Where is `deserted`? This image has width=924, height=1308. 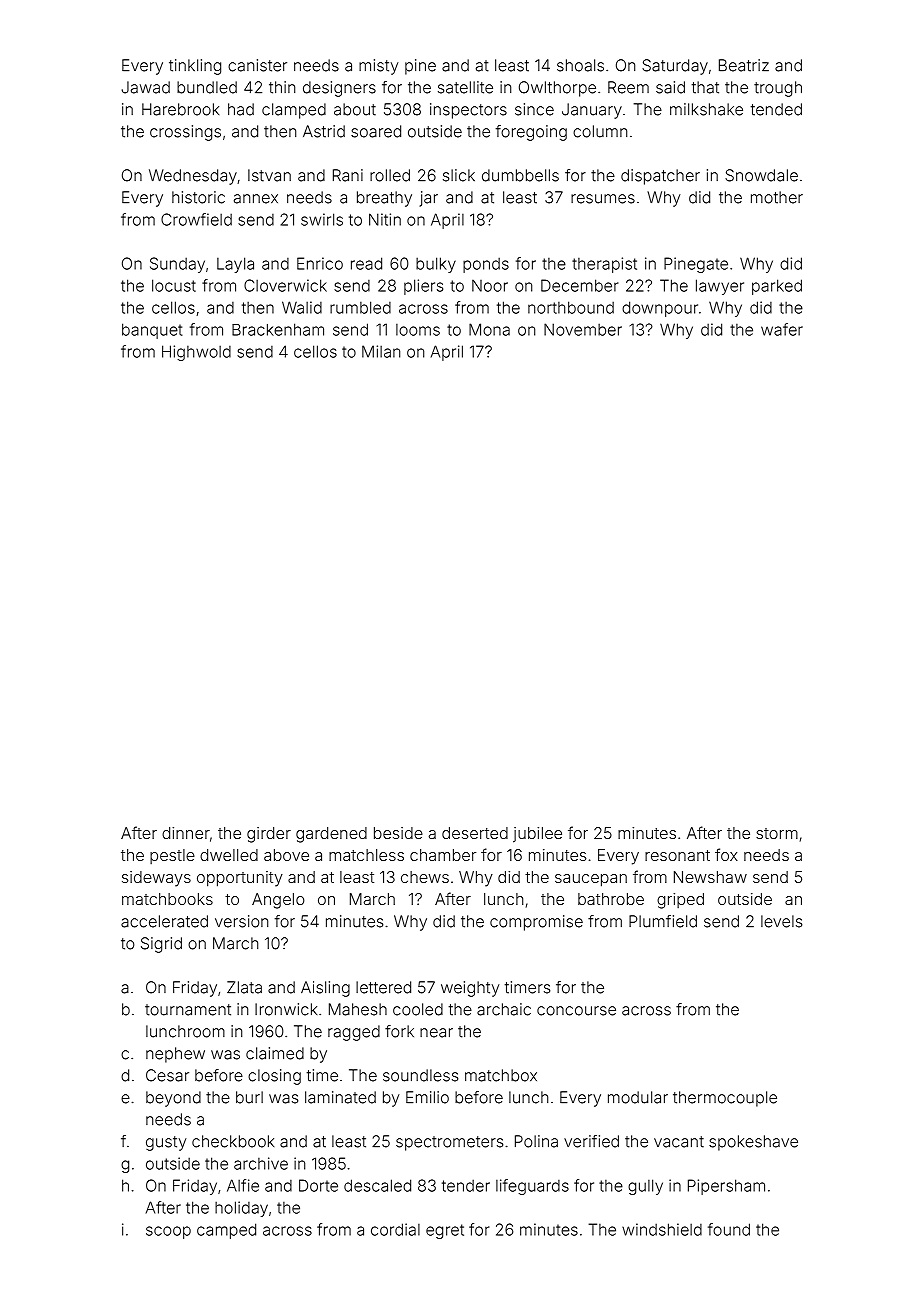
deserted is located at coordinates (475, 833).
